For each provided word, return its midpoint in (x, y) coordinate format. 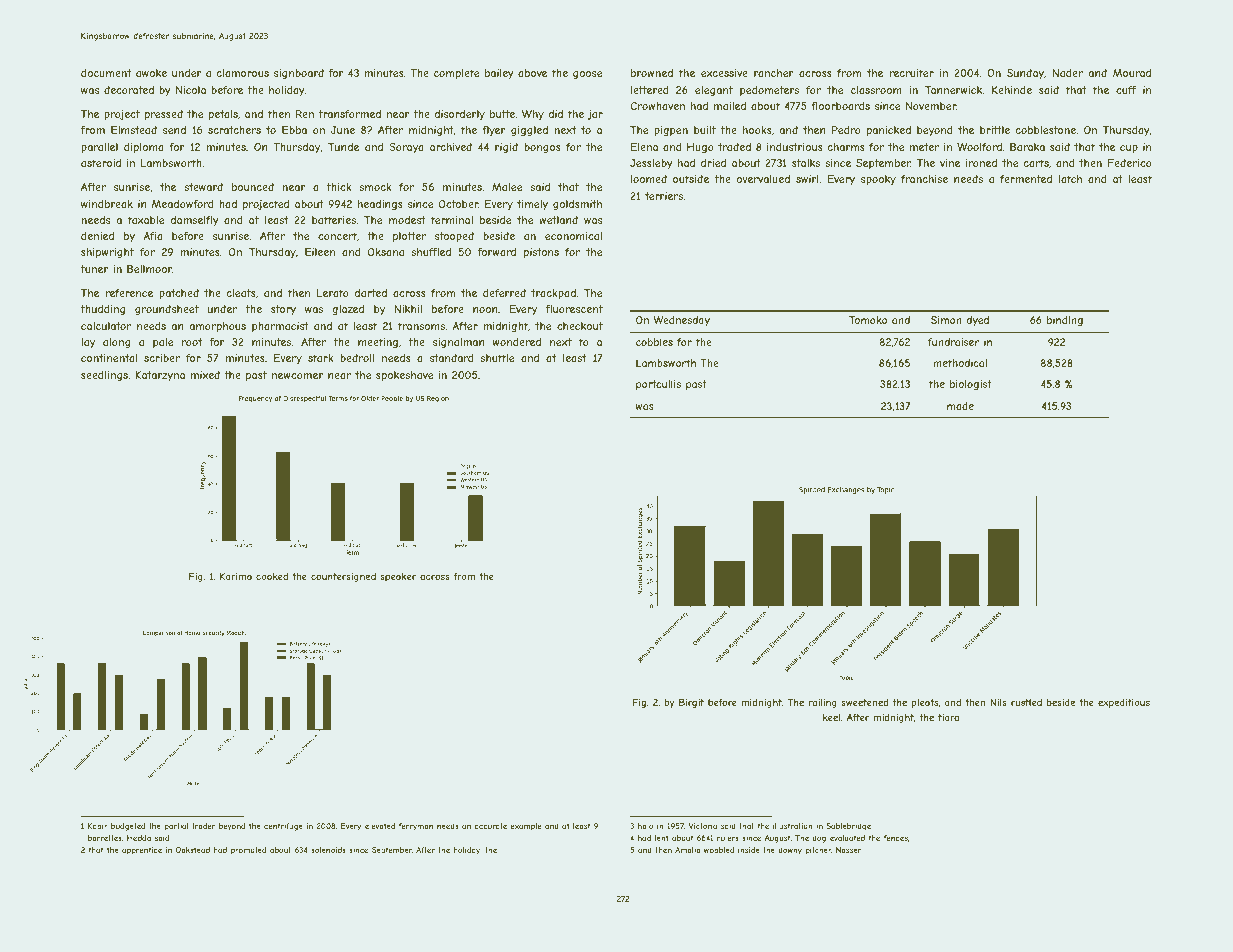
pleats (925, 703)
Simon (946, 320)
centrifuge (283, 827)
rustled (1026, 702)
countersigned (343, 577)
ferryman (416, 827)
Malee (507, 187)
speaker (398, 577)
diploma (144, 148)
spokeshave (404, 376)
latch (1070, 179)
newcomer (298, 376)
